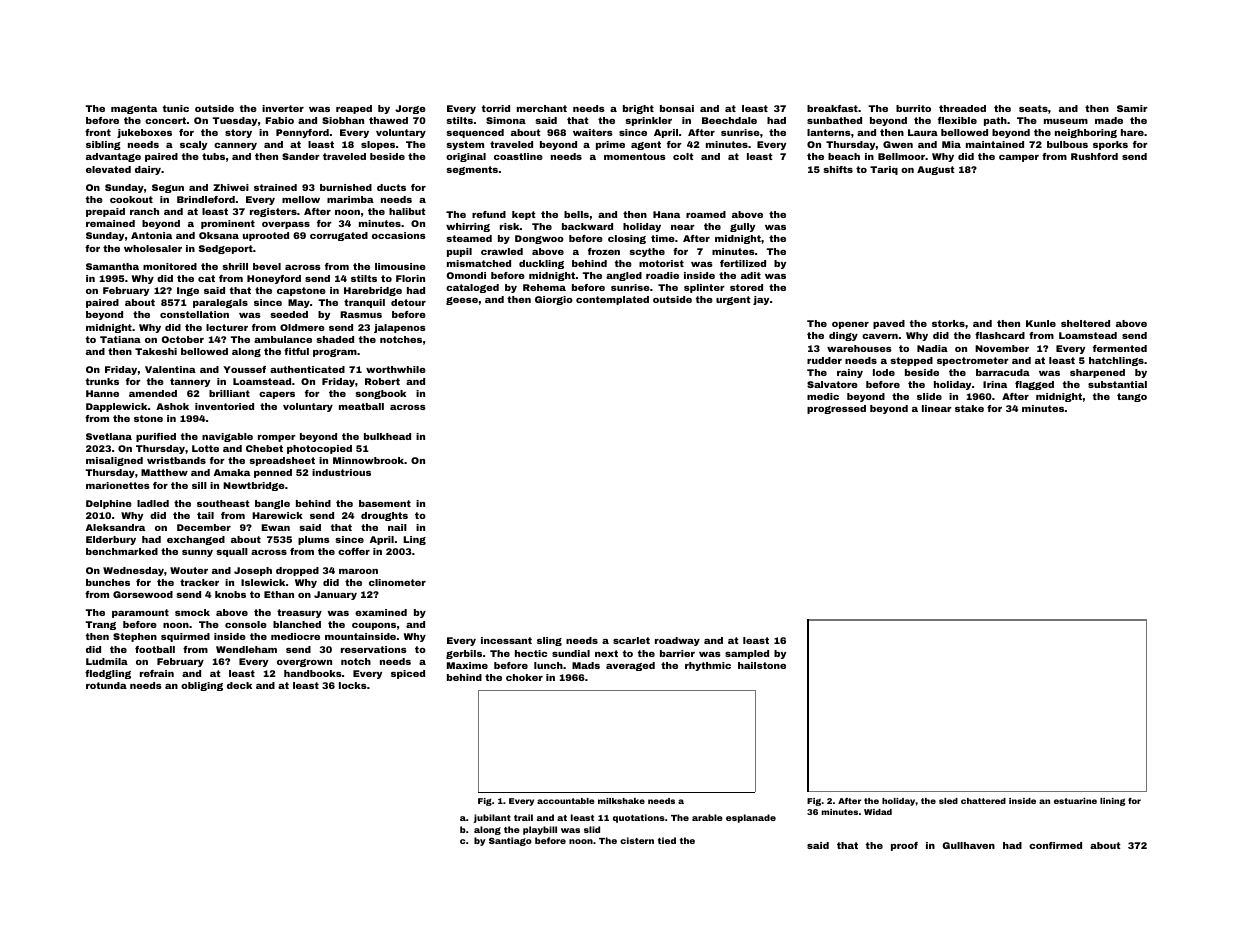 The height and width of the screenshot is (952, 1233). I want to click on treasury, so click(299, 613).
